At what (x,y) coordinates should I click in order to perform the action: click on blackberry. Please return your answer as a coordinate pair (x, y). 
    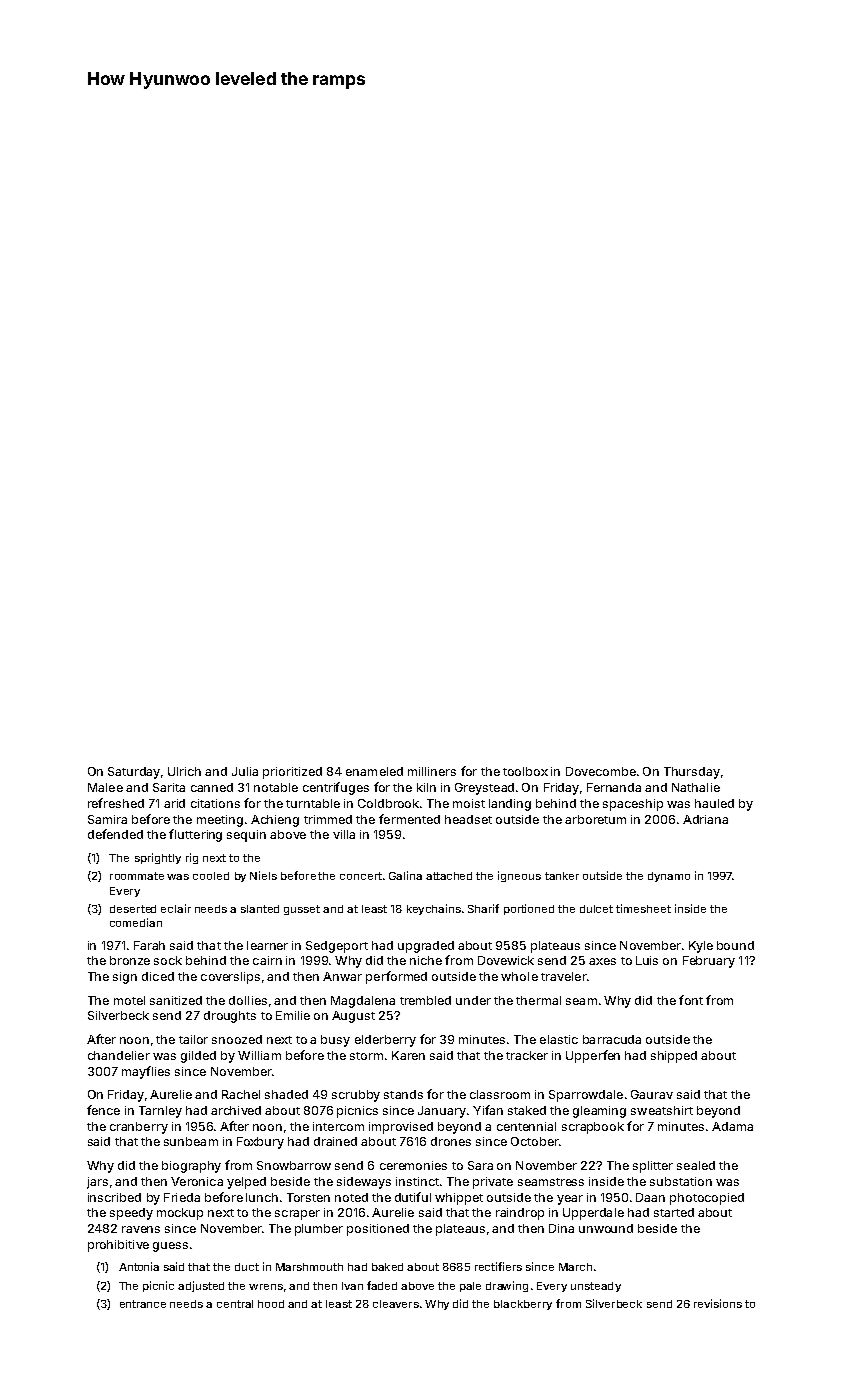
    Looking at the image, I should click on (523, 1305).
